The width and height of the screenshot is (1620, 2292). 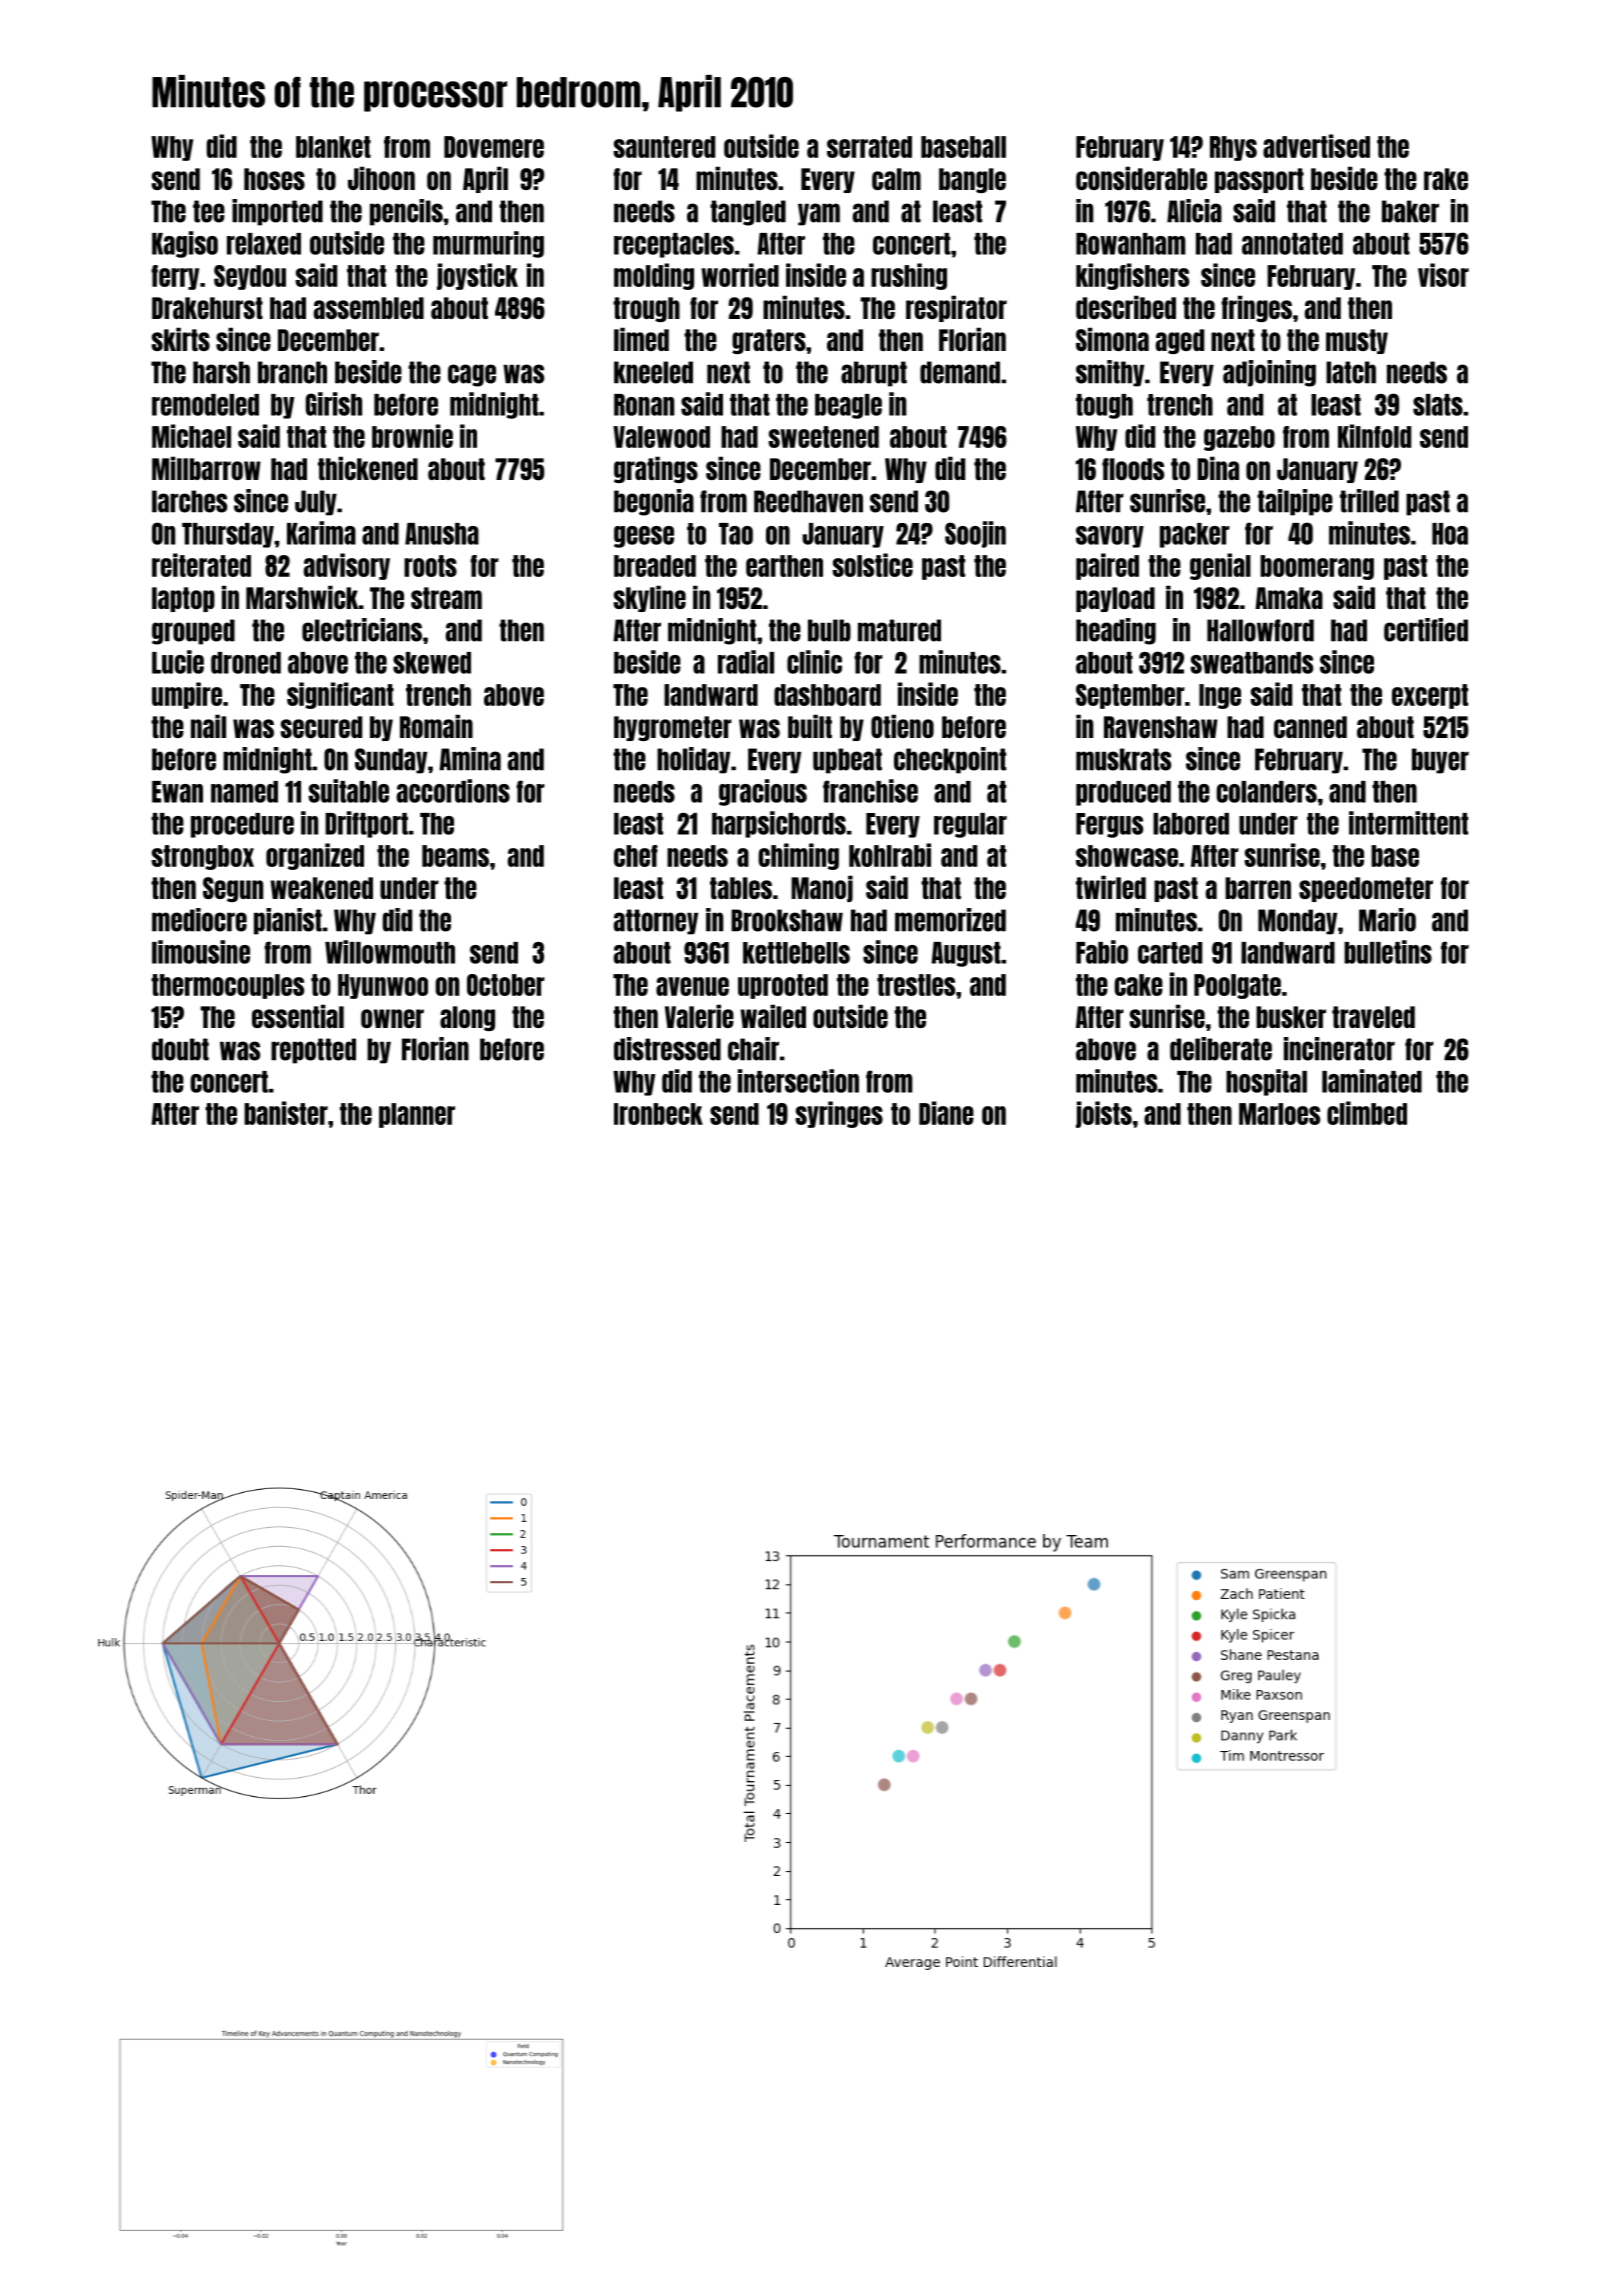 What do you see at coordinates (412, 436) in the screenshot?
I see `brownie` at bounding box center [412, 436].
